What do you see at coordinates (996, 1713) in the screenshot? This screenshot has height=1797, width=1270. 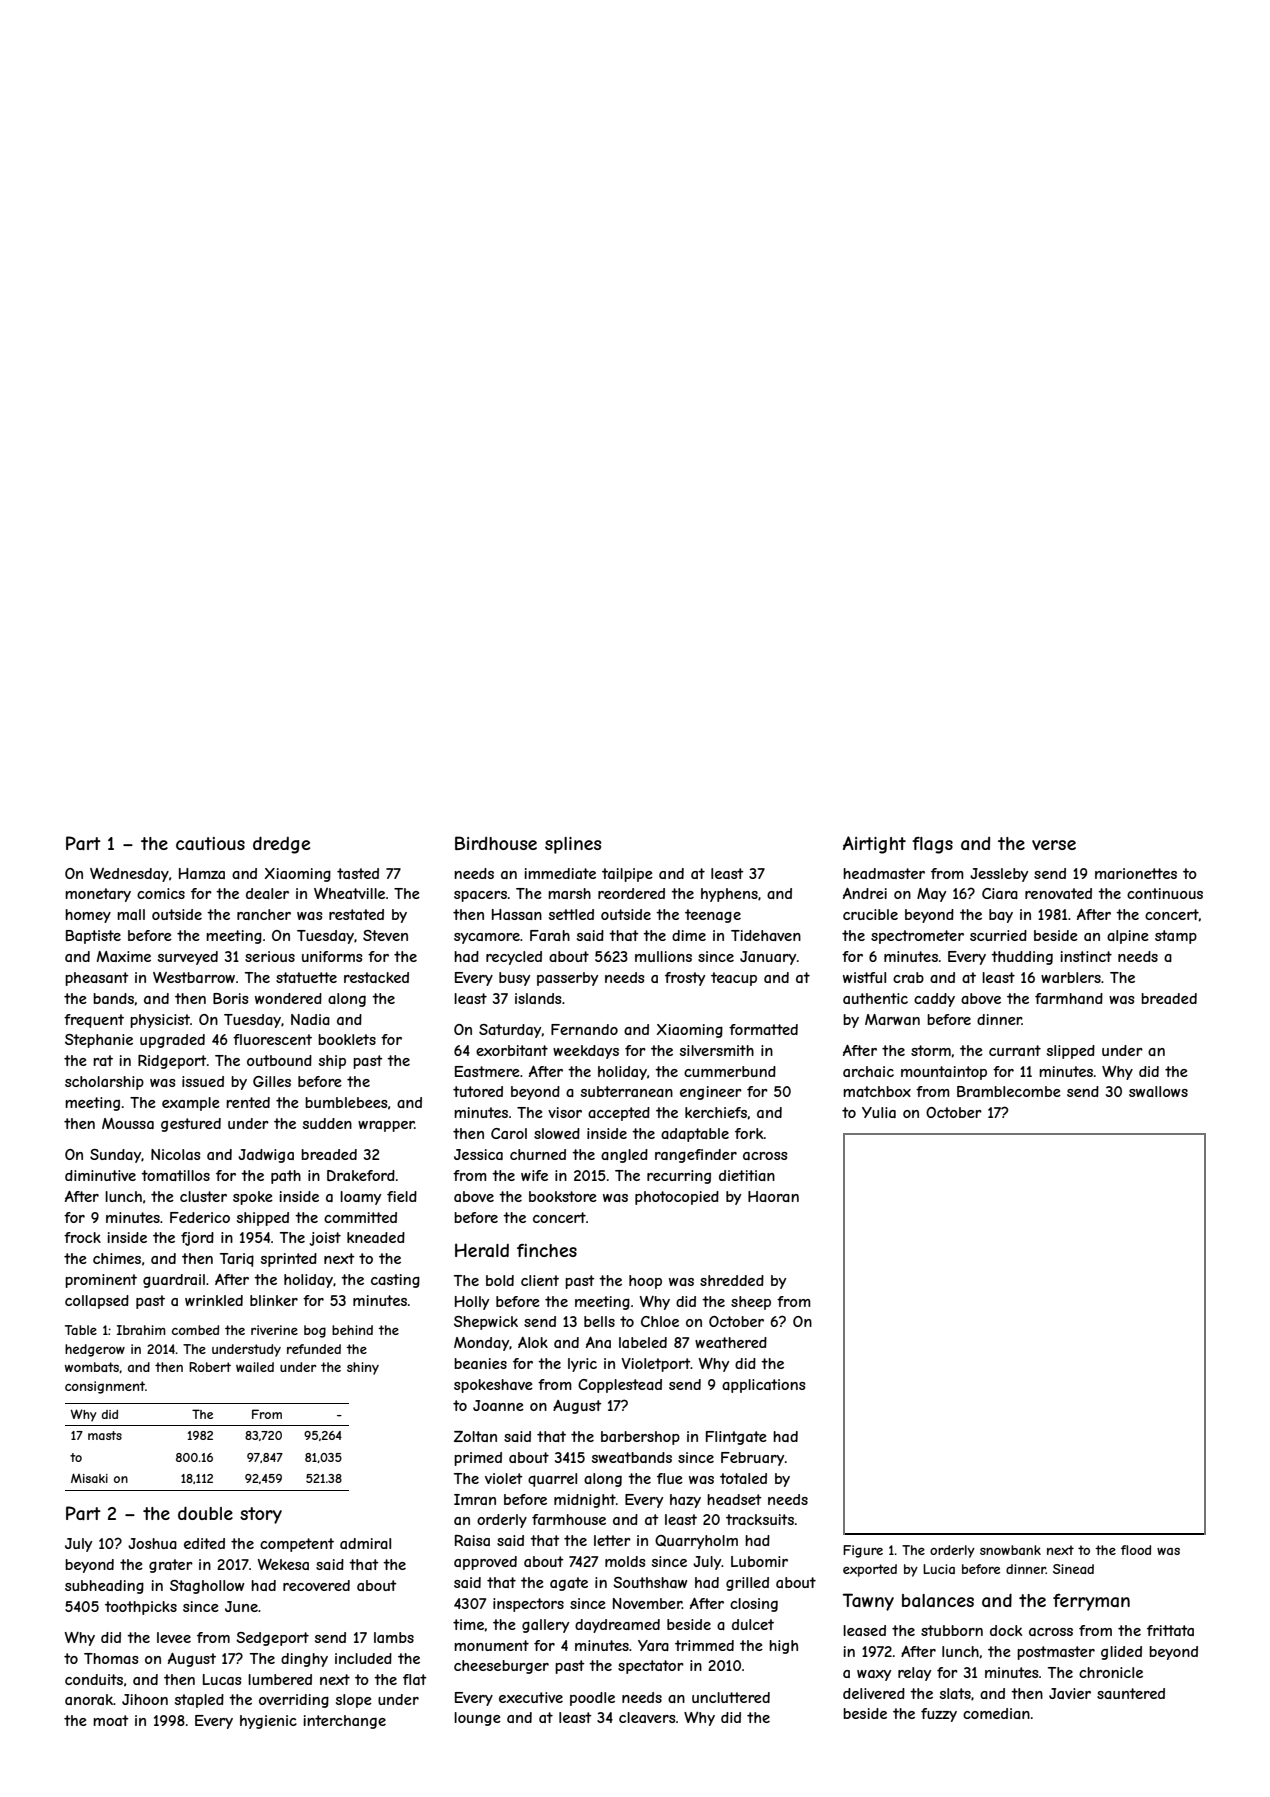 I see `comedian` at bounding box center [996, 1713].
